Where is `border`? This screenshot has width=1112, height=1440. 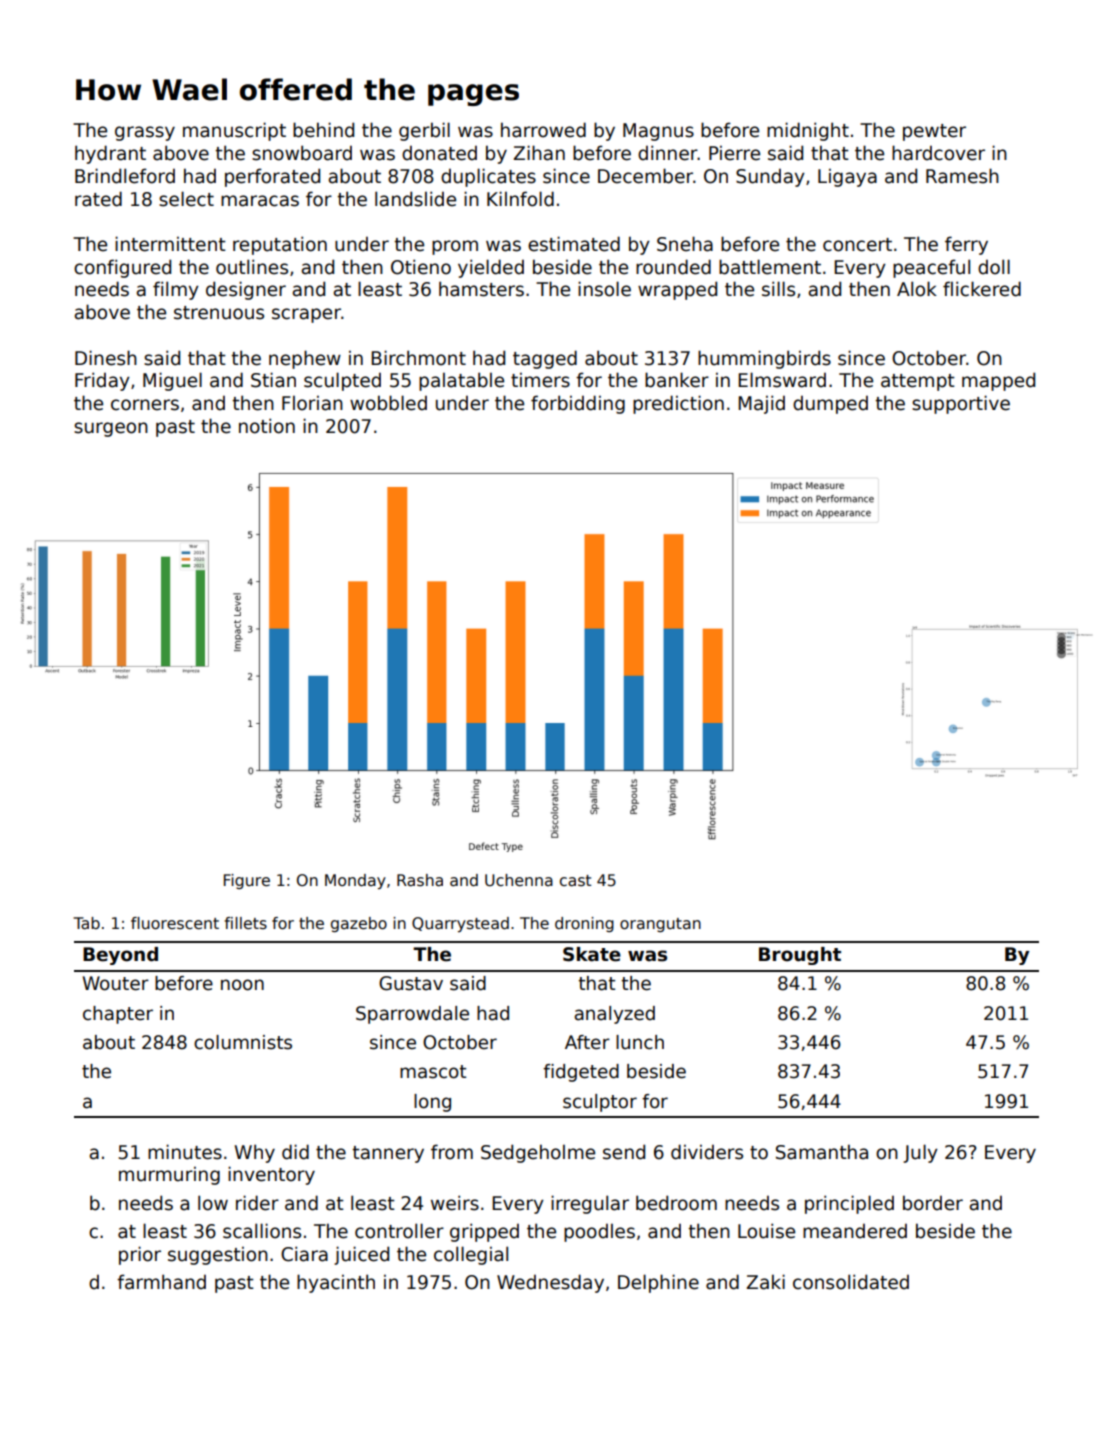
border is located at coordinates (933, 1203).
